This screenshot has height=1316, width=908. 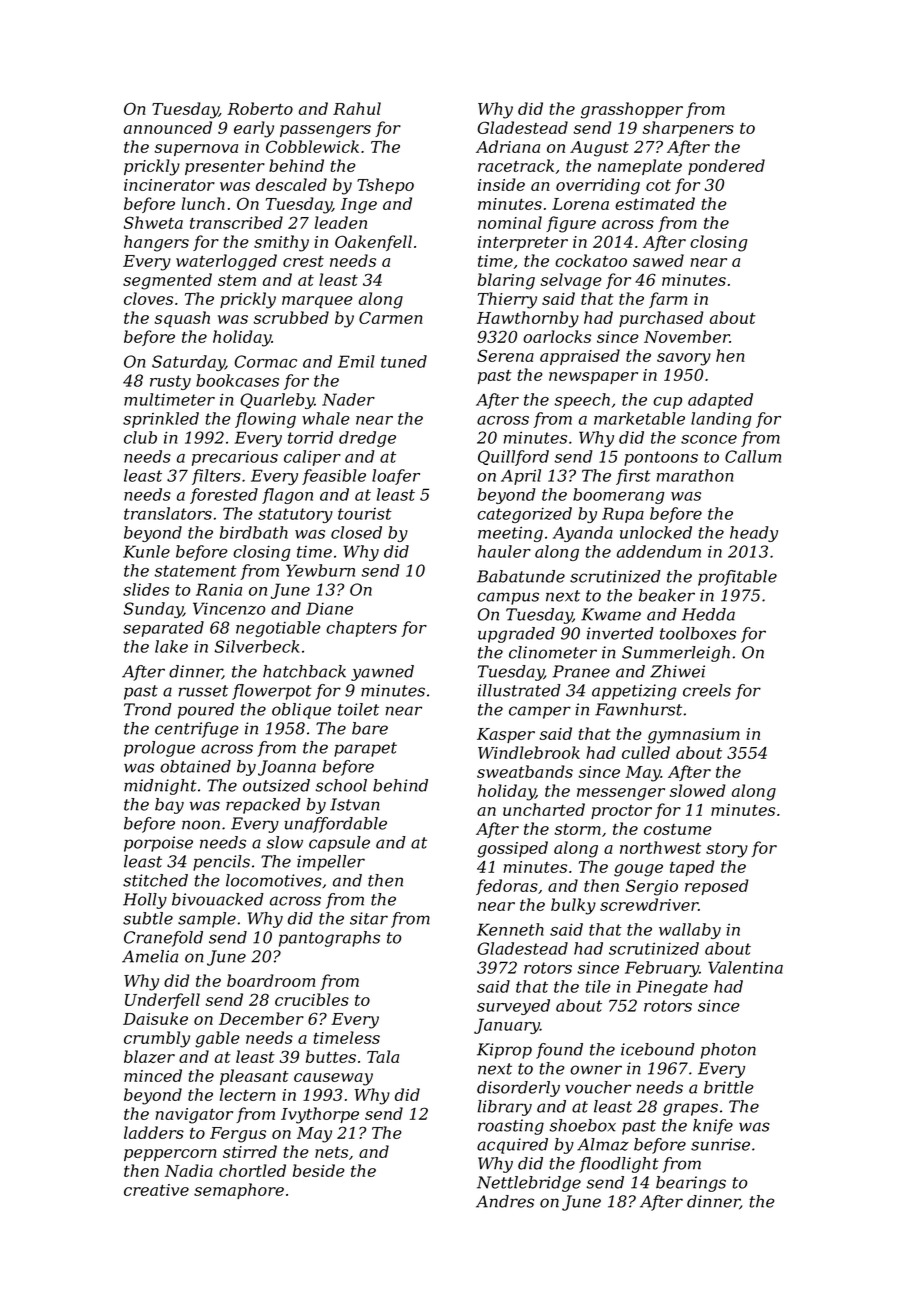 What do you see at coordinates (168, 127) in the screenshot?
I see `announced` at bounding box center [168, 127].
